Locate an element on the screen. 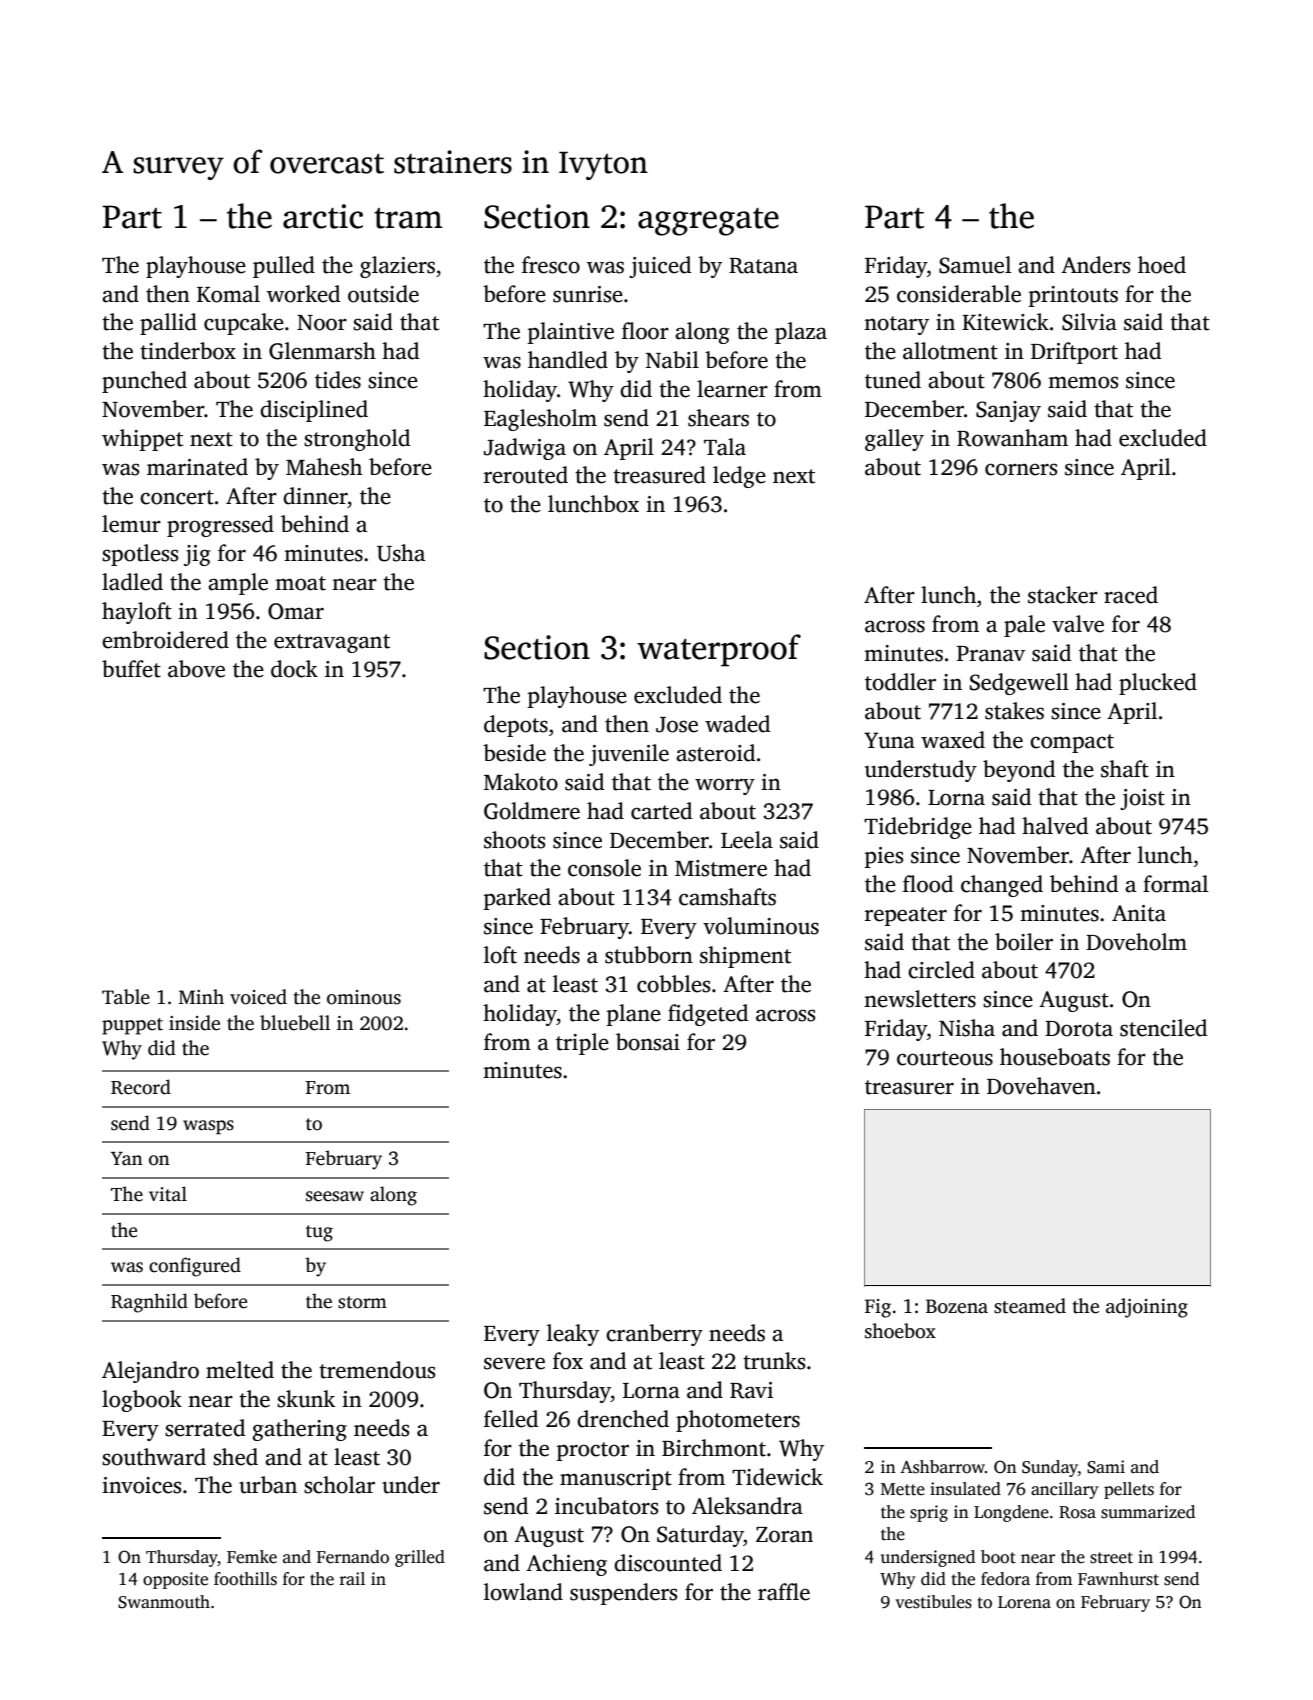  arctic is located at coordinates (323, 216).
